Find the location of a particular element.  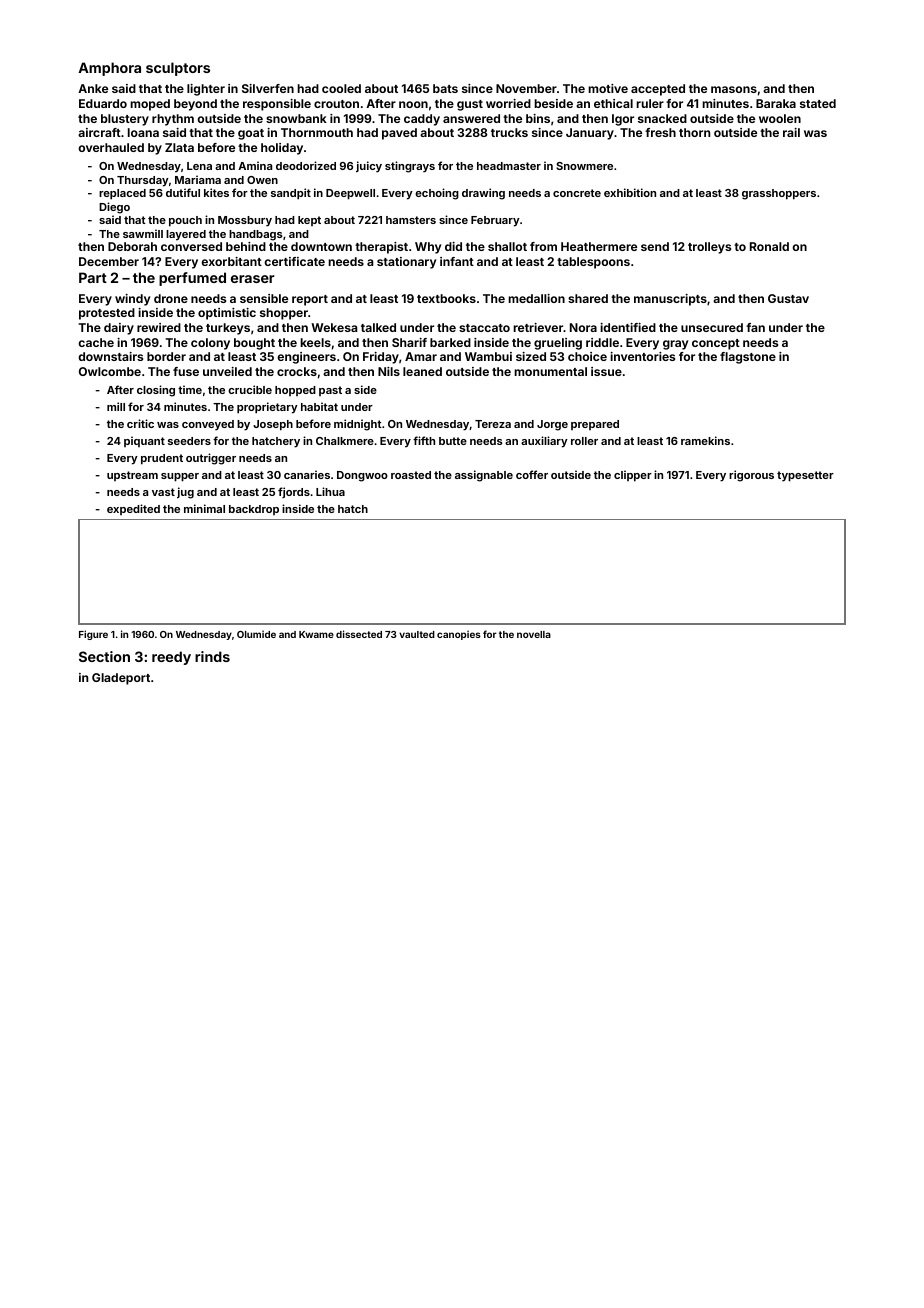

canopies is located at coordinates (459, 635).
